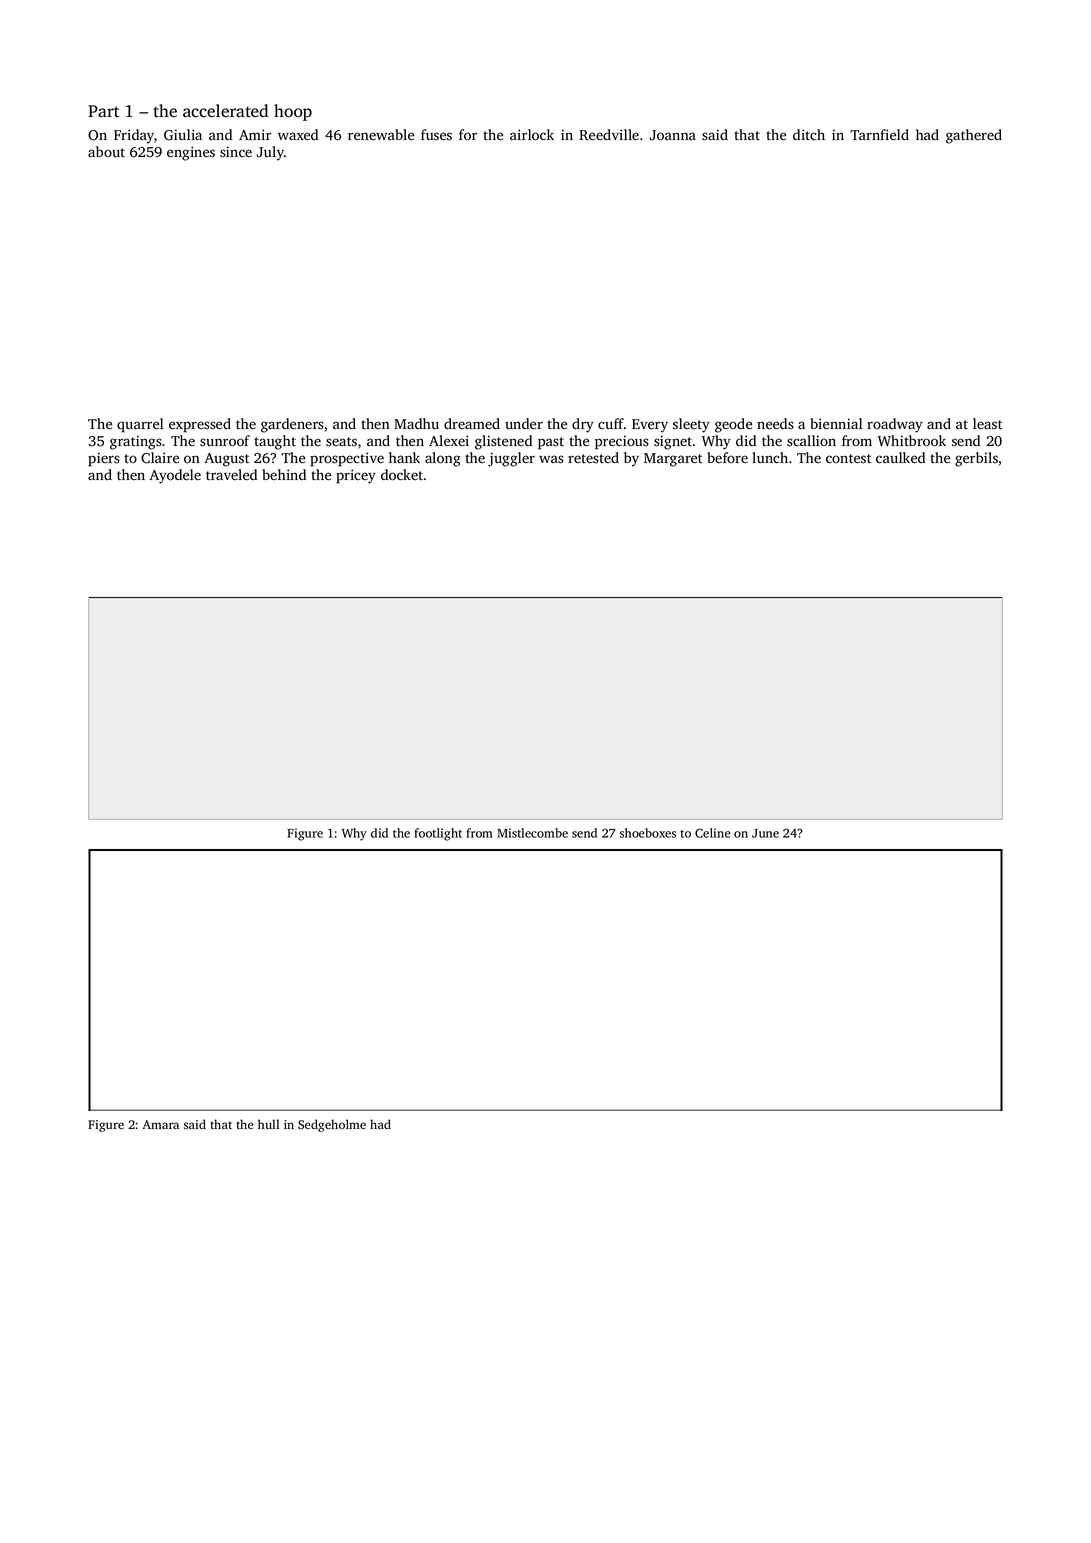  Describe the element at coordinates (225, 111) in the screenshot. I see `accelerated` at that location.
